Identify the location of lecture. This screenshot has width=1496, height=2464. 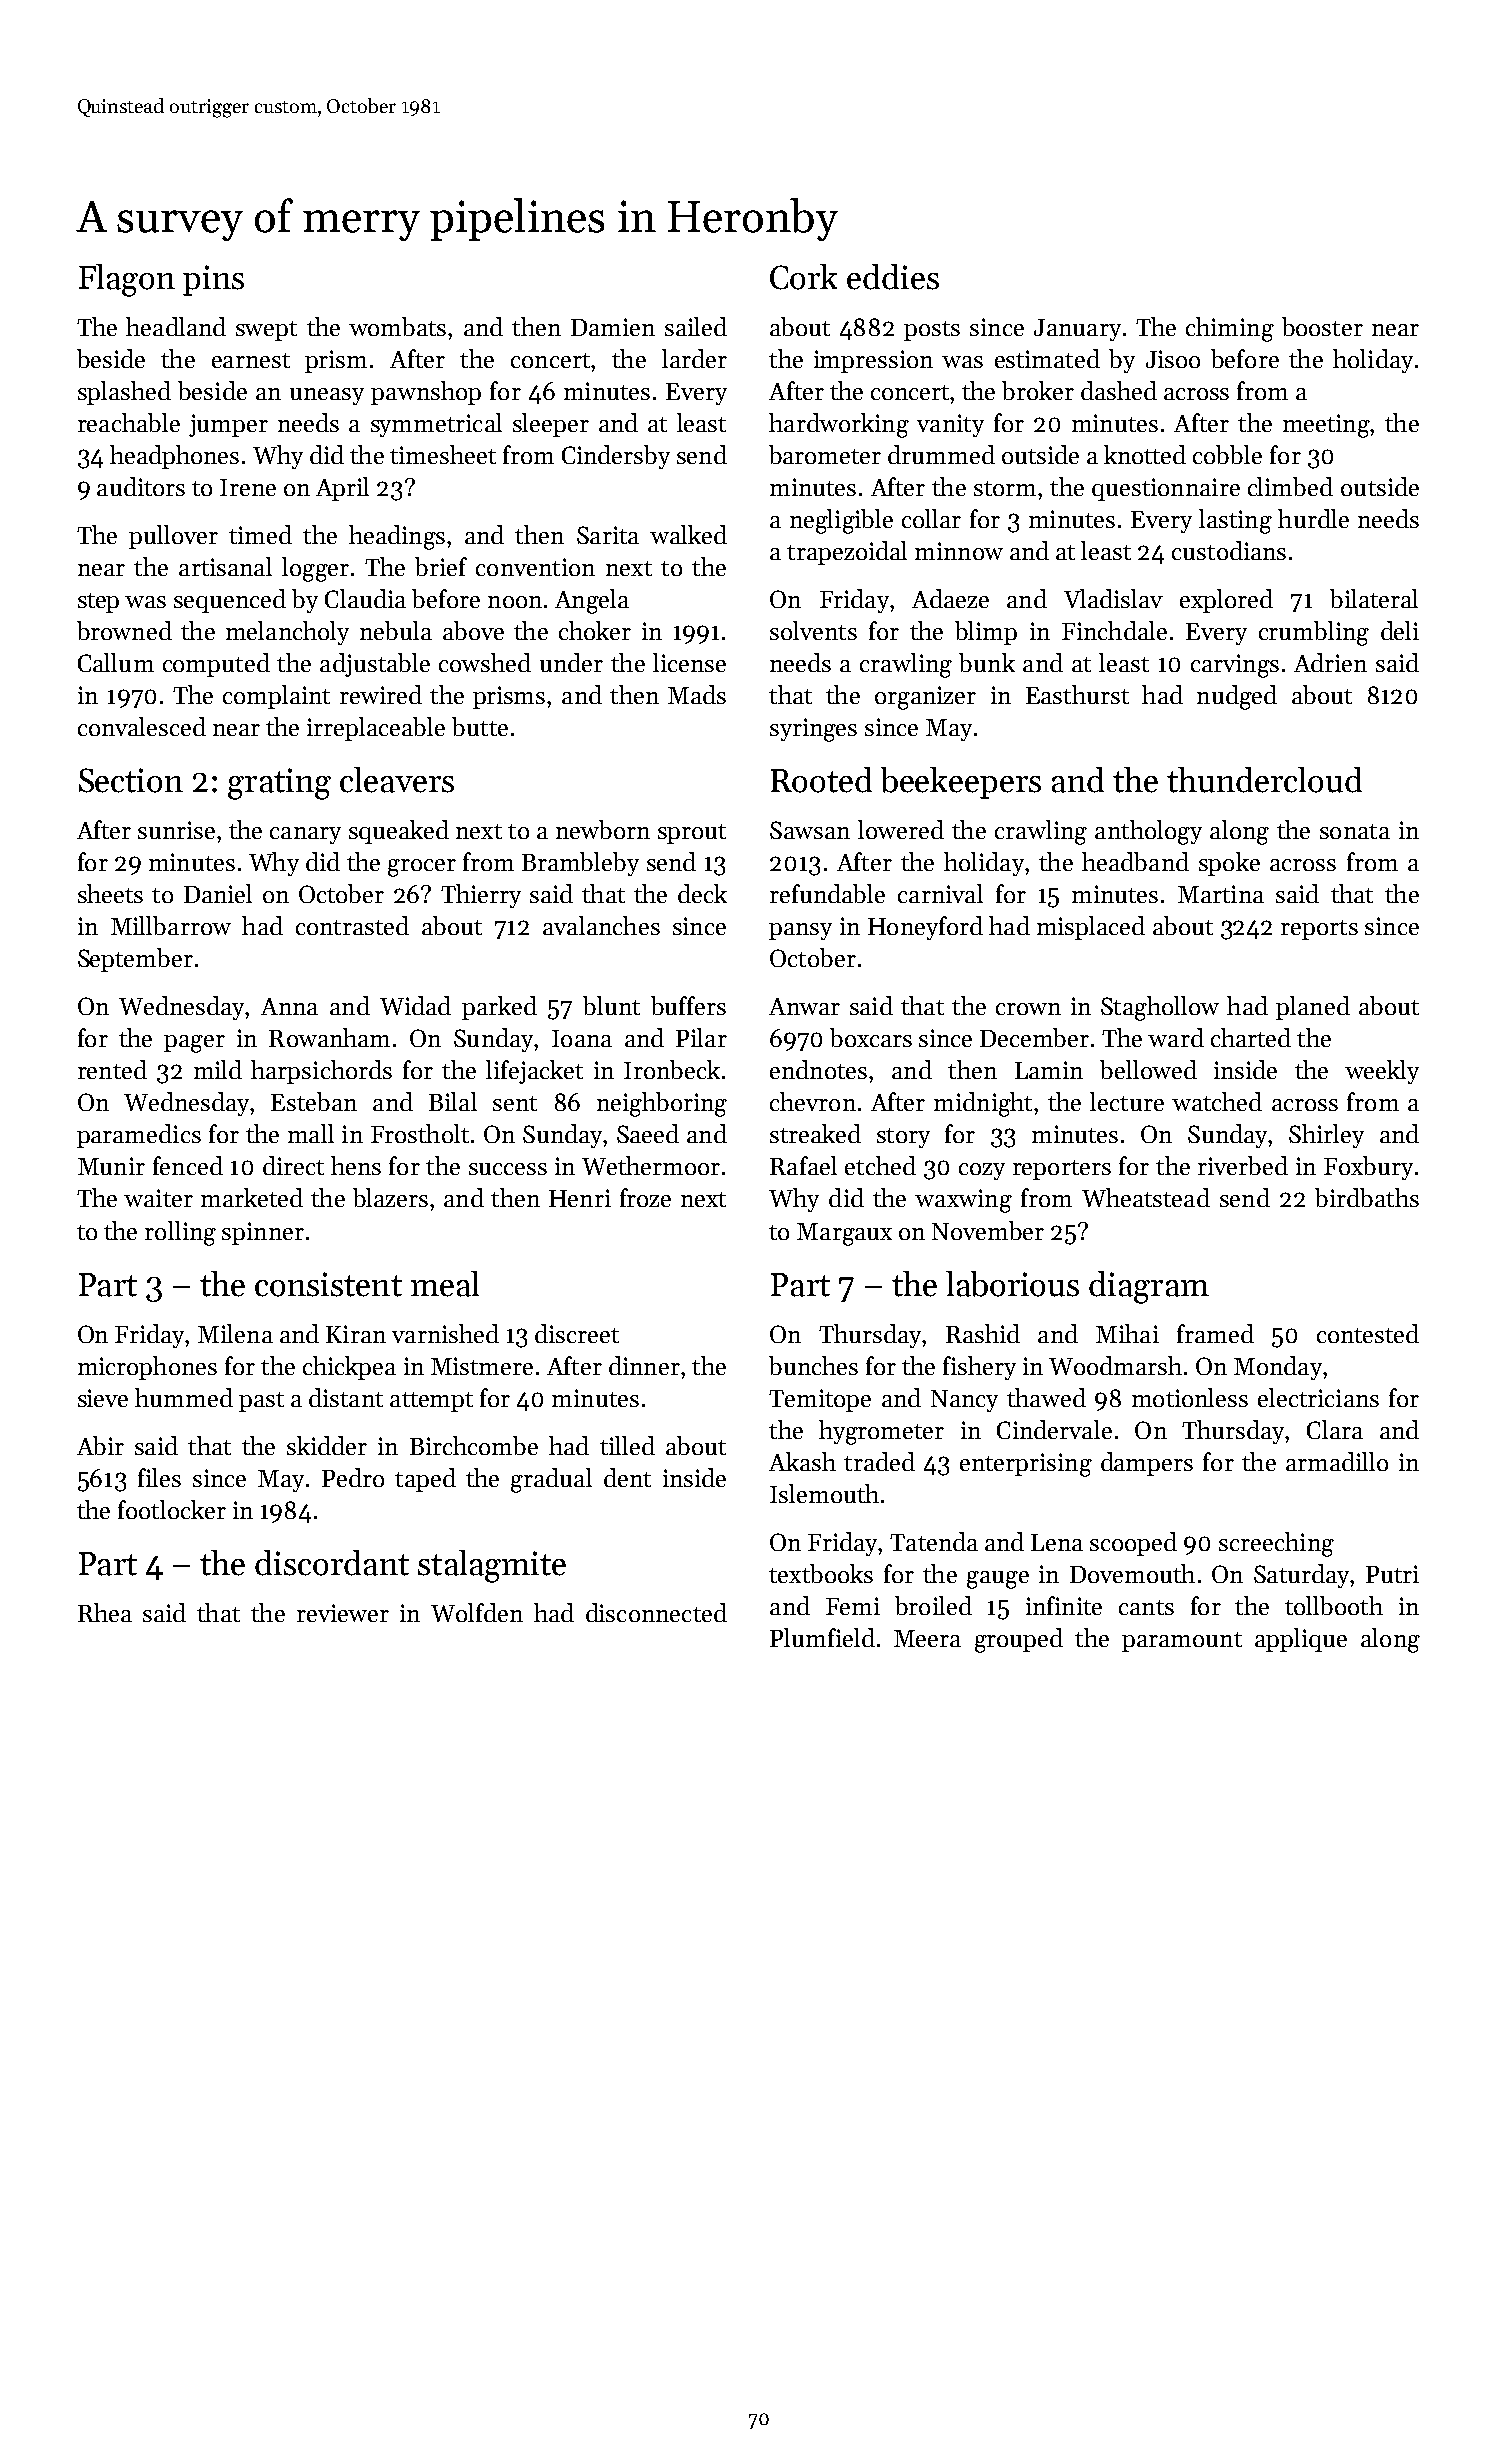
(1127, 1101).
